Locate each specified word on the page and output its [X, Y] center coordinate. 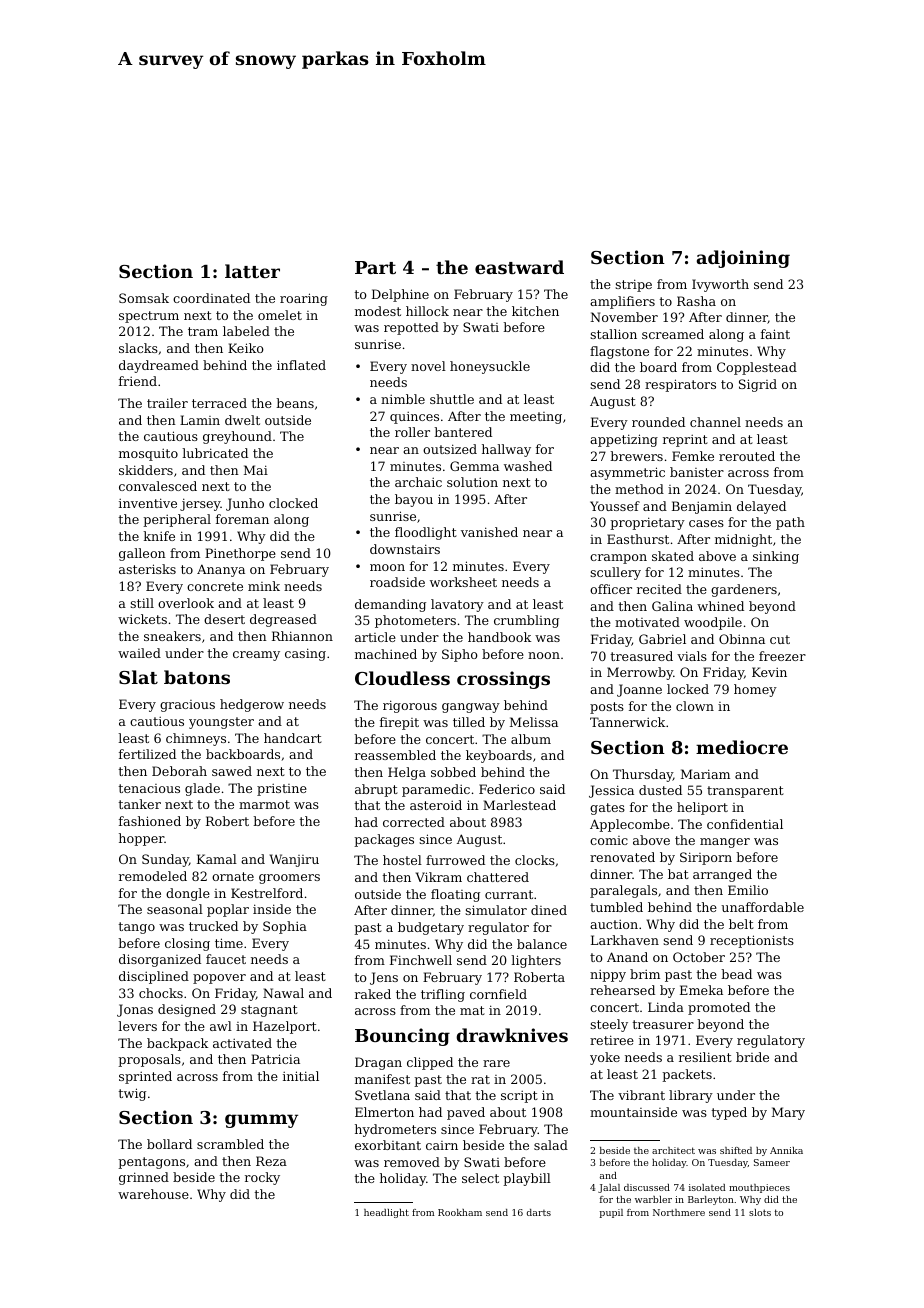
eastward [519, 267]
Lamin [200, 420]
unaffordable [762, 907]
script [519, 1097]
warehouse [153, 1194]
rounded [658, 422]
